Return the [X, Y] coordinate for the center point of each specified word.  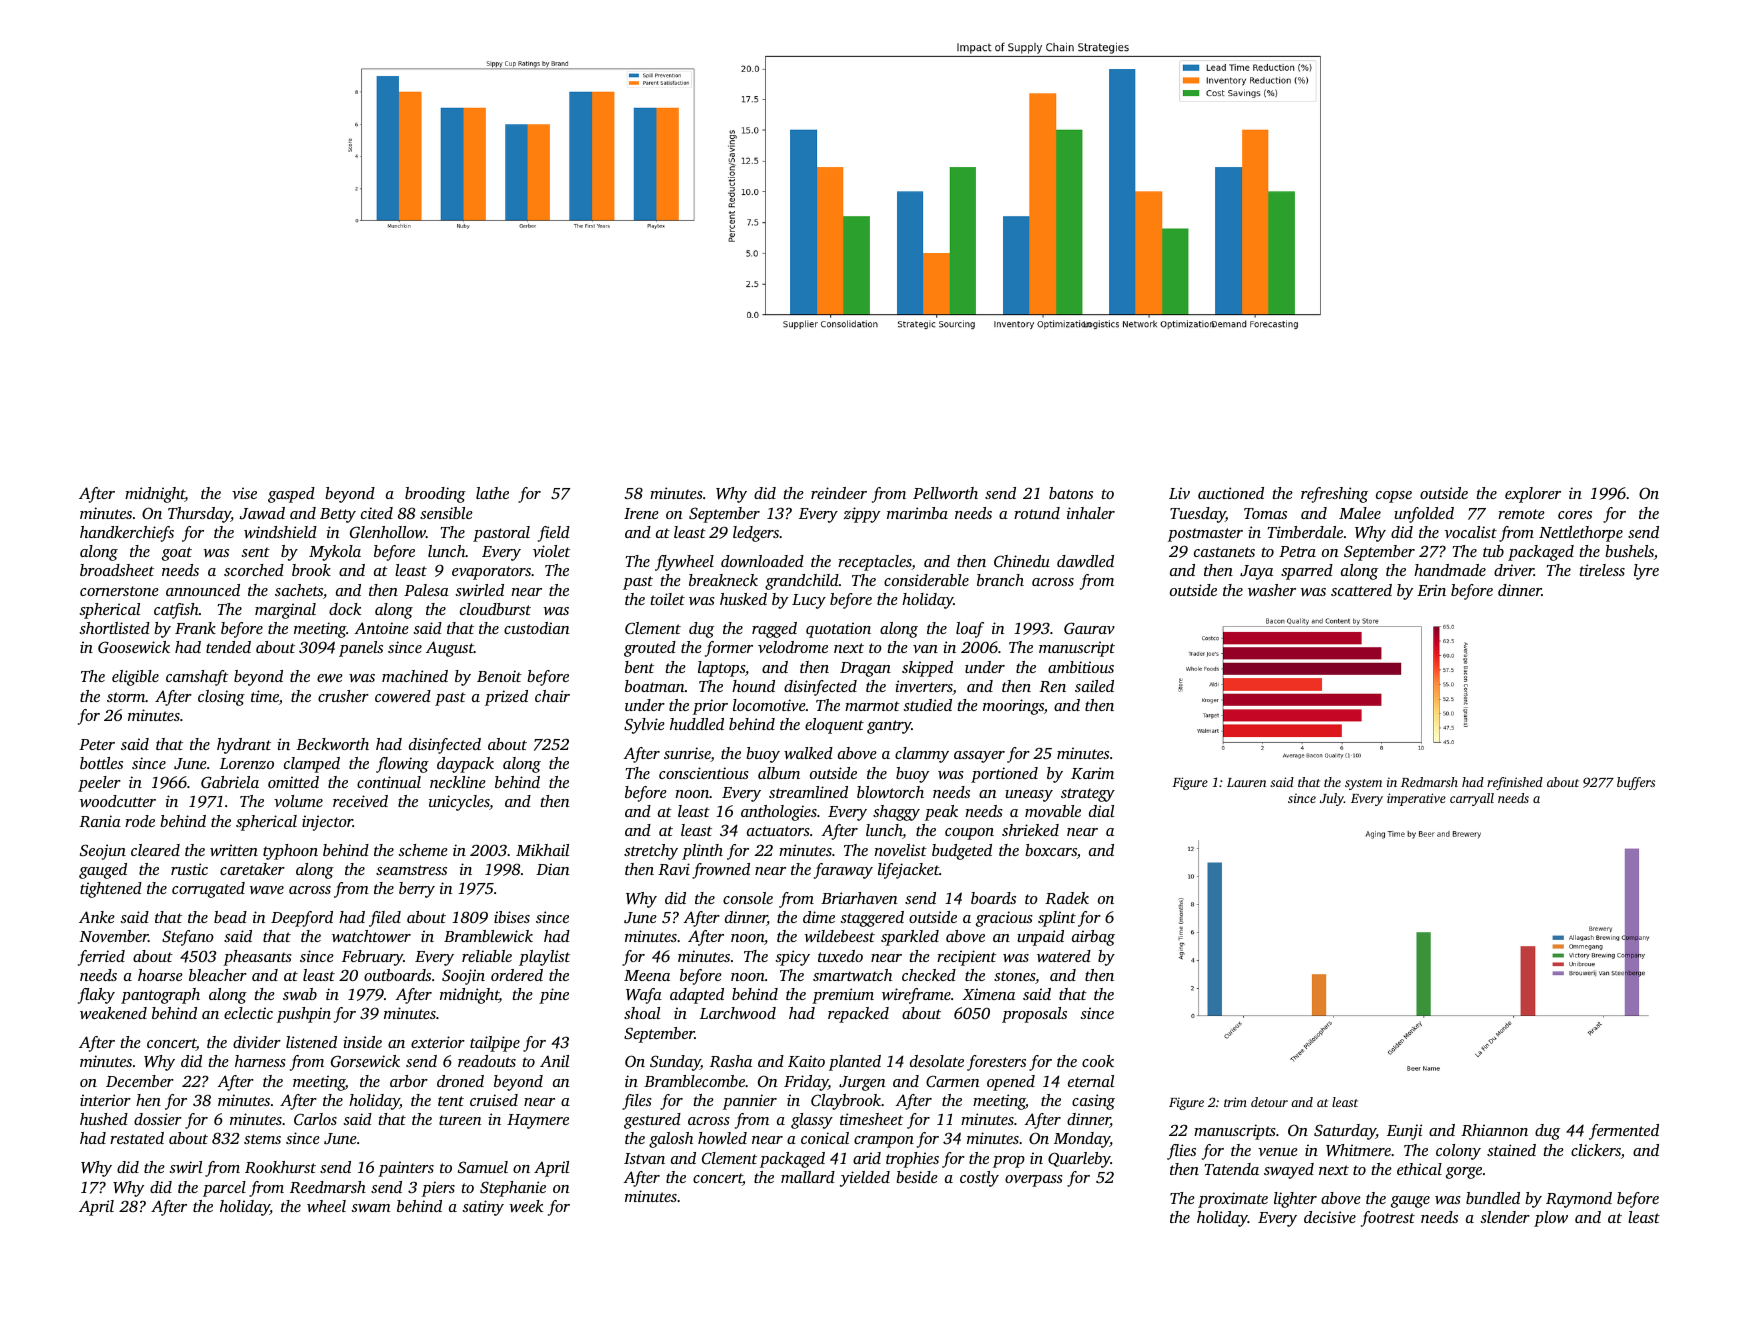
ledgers [756, 534]
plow [1551, 1219]
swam [371, 1208]
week [527, 1206]
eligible [135, 678]
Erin [1431, 590]
